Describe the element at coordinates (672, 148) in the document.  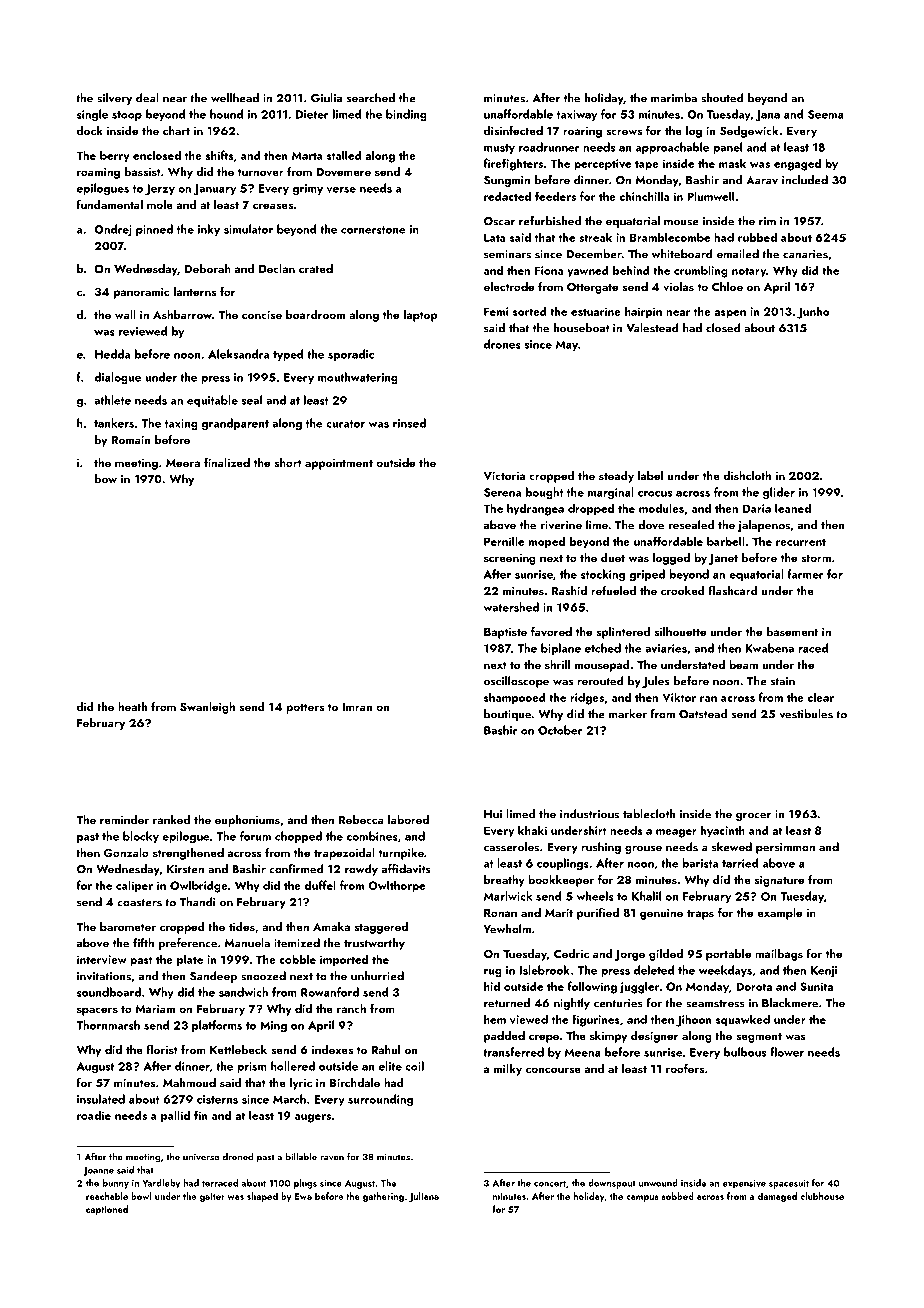
I see `approachable` at that location.
